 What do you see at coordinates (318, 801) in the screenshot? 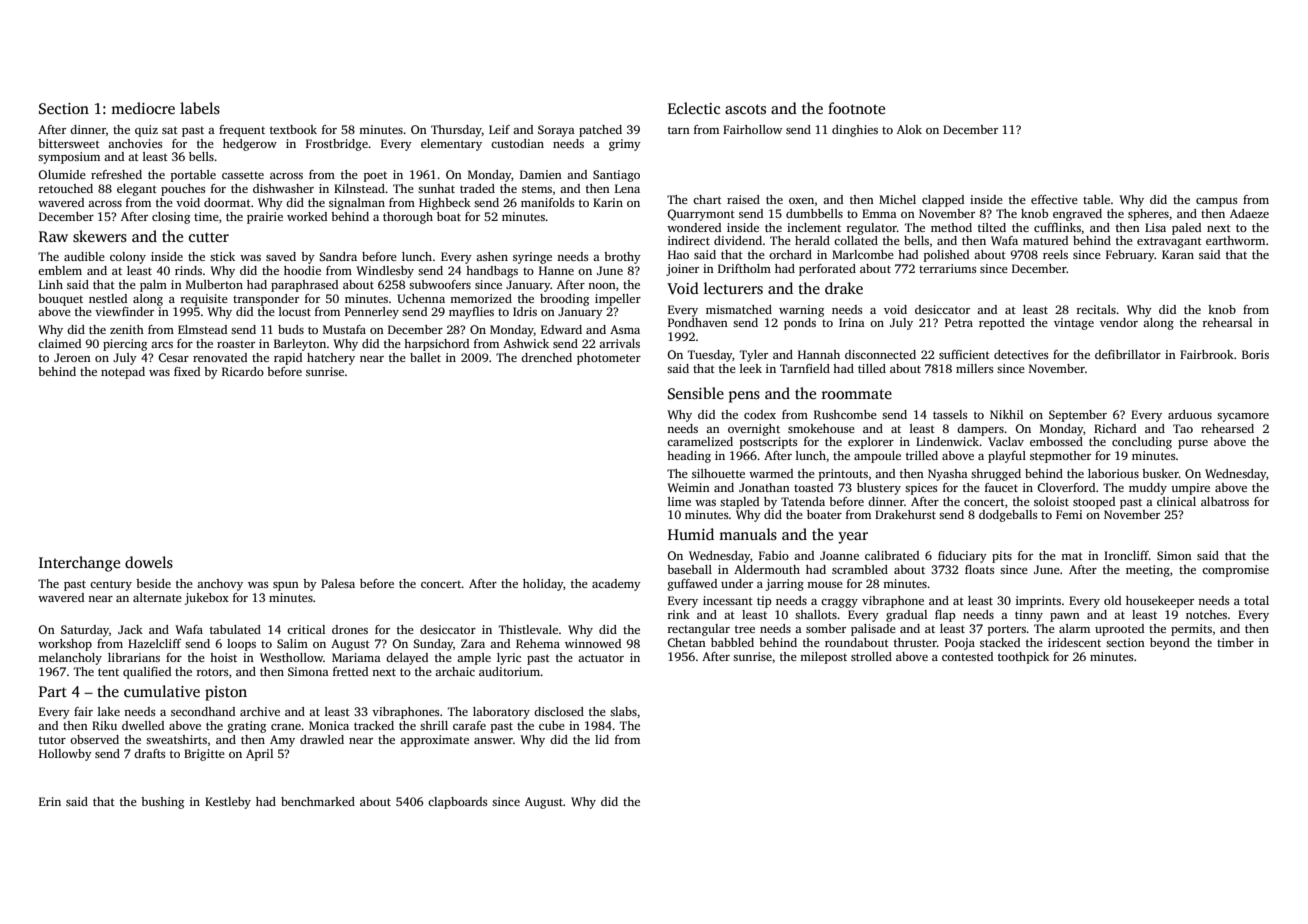
I see `benchmarked` at bounding box center [318, 801].
